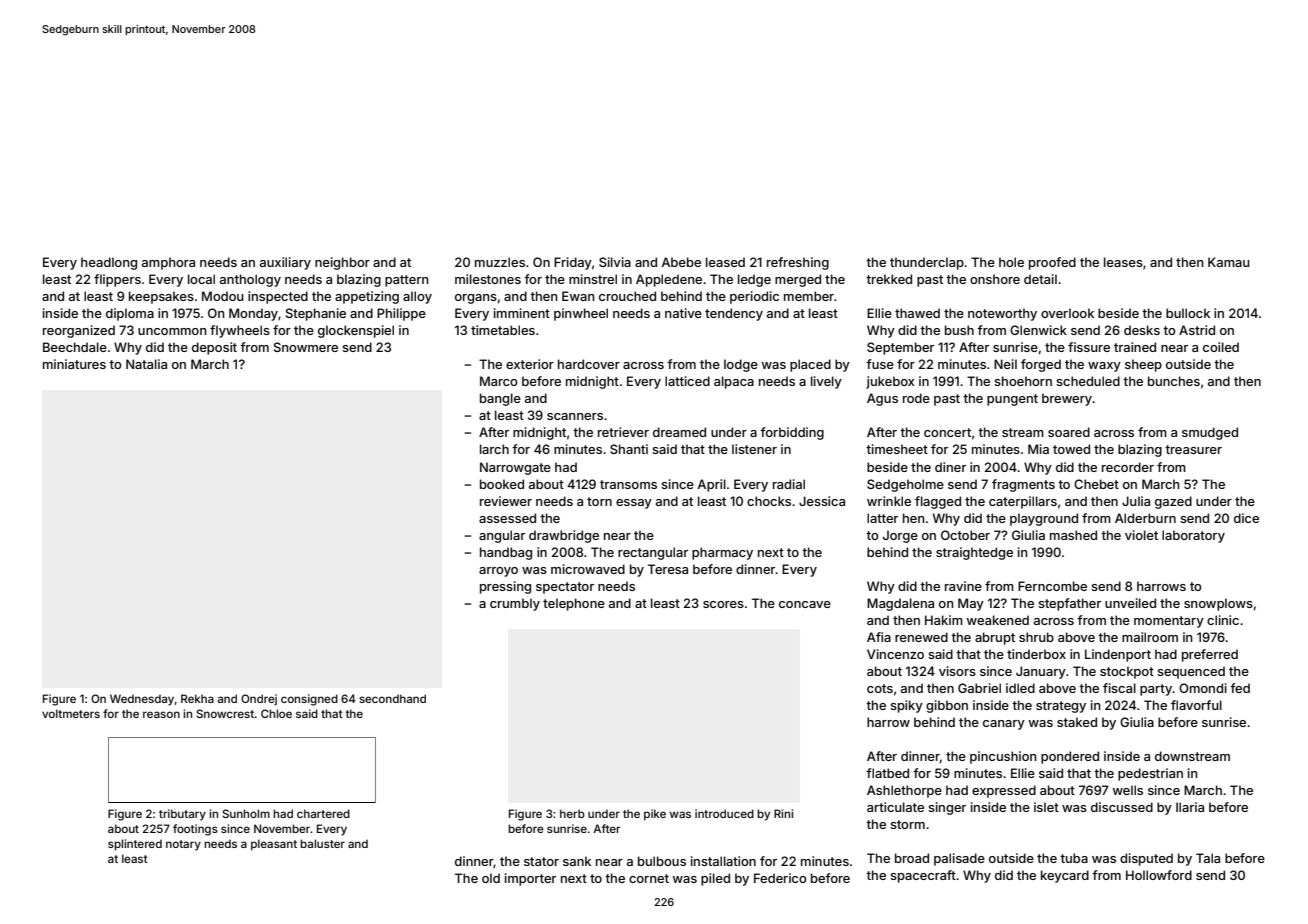 This document has width=1308, height=924. I want to click on Rekha, so click(197, 698).
